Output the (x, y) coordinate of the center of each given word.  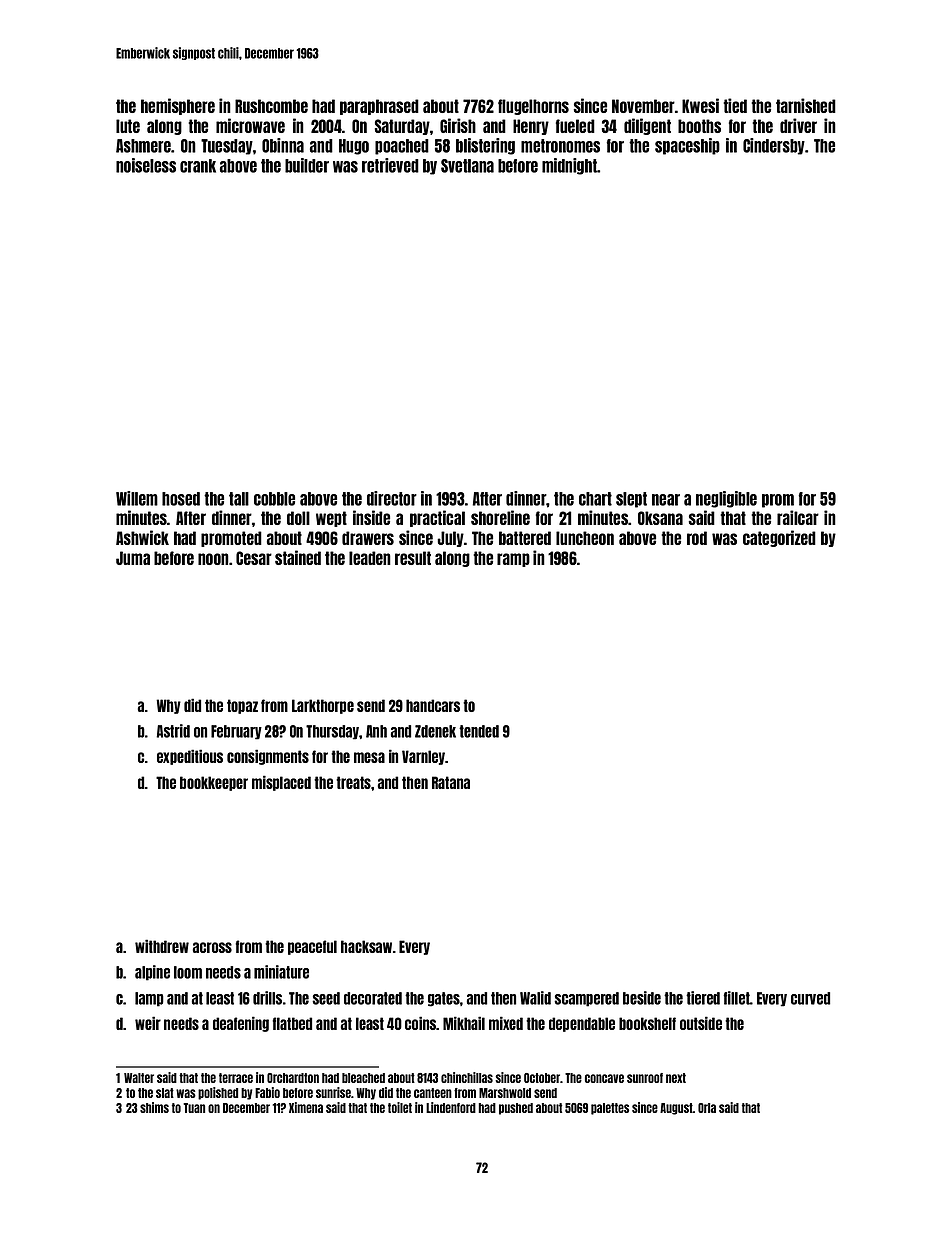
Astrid (173, 731)
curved (810, 998)
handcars (433, 705)
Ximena (306, 1107)
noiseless (146, 165)
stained (298, 557)
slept (631, 500)
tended (479, 731)
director (392, 498)
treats (353, 782)
